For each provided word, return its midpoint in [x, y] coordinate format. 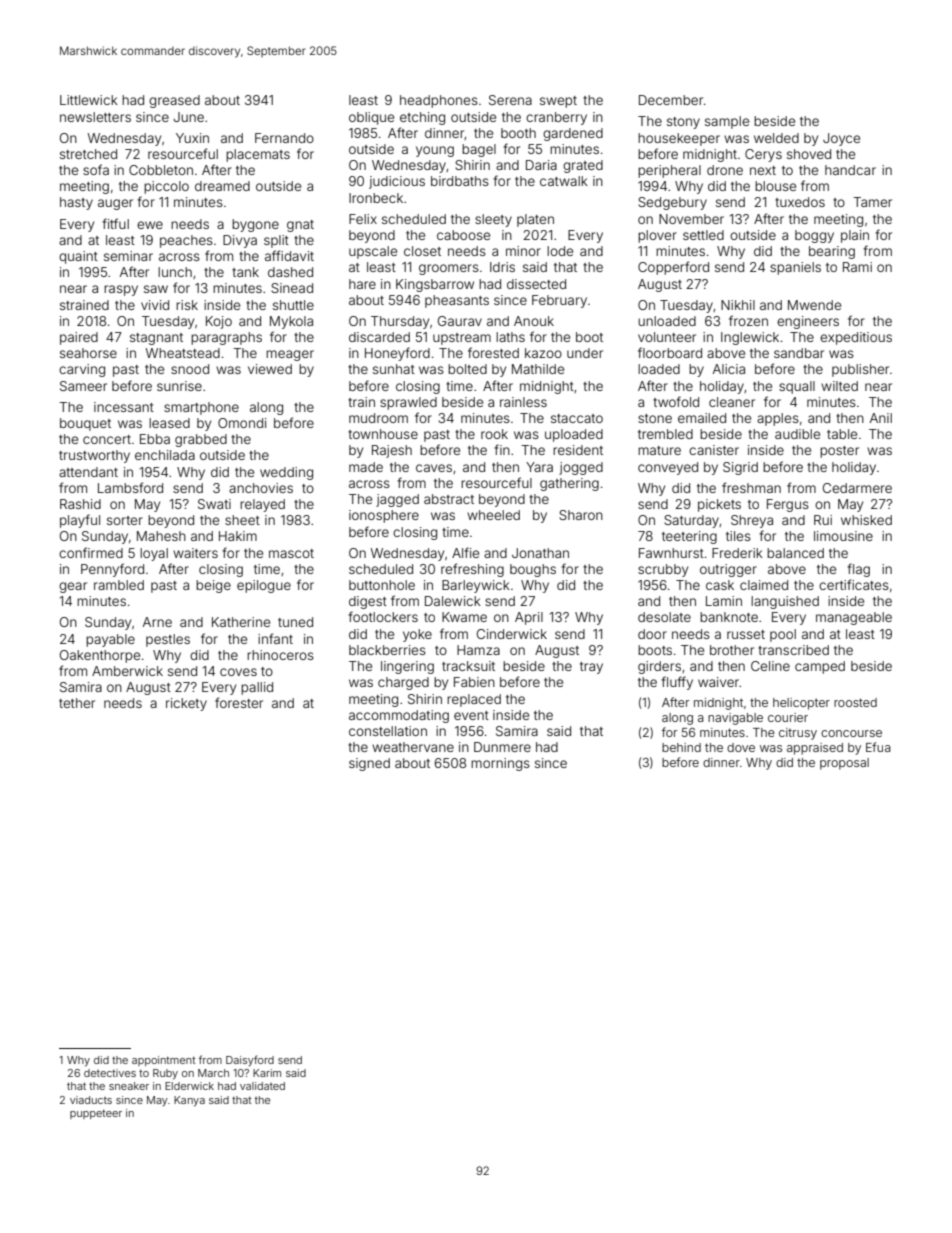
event [471, 715]
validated [262, 1086]
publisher [860, 370]
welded [776, 138]
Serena [510, 100]
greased [174, 101]
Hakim [238, 536]
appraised [815, 749]
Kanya [189, 1101]
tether [77, 703]
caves [434, 468]
